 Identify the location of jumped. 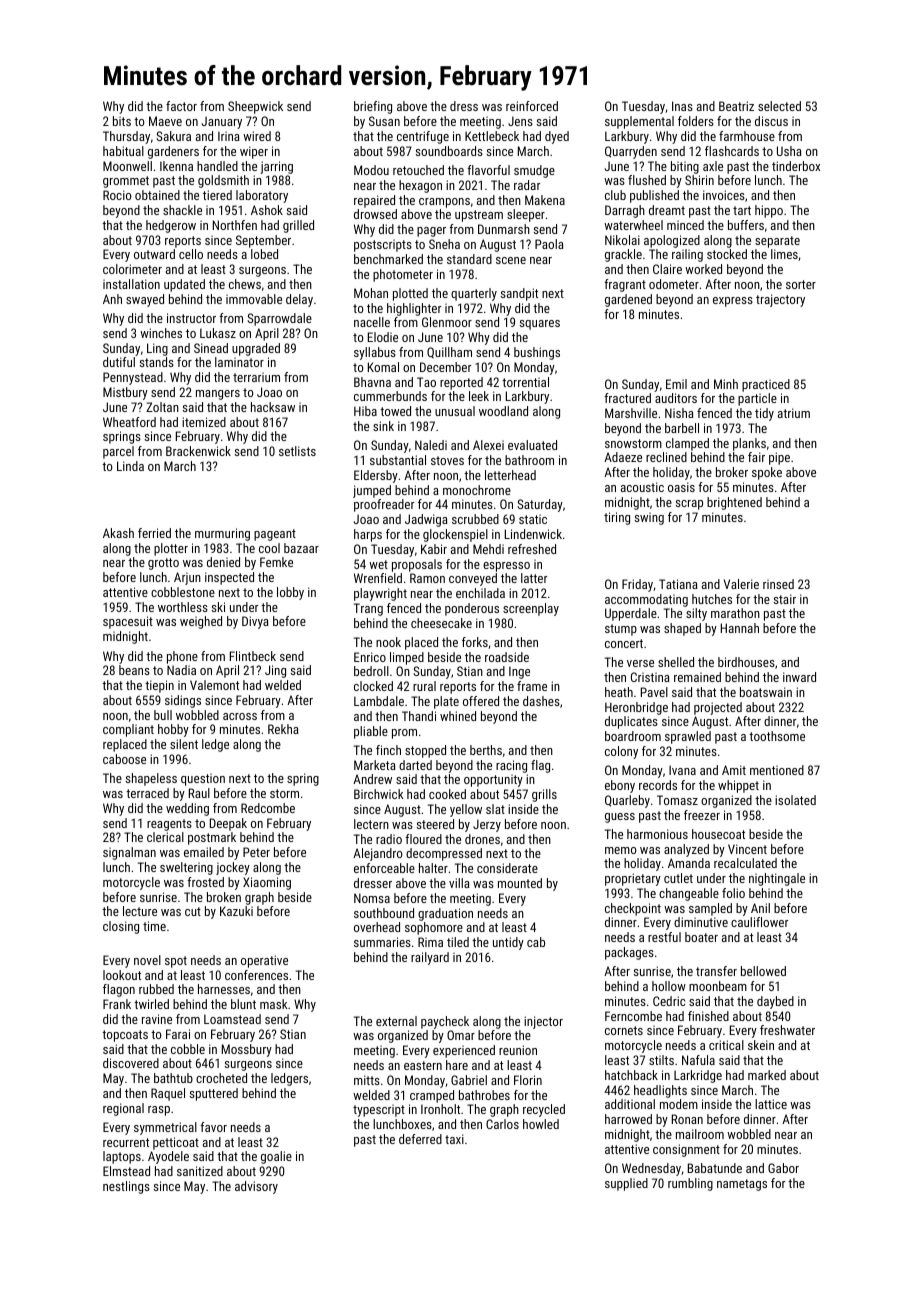
(372, 491).
